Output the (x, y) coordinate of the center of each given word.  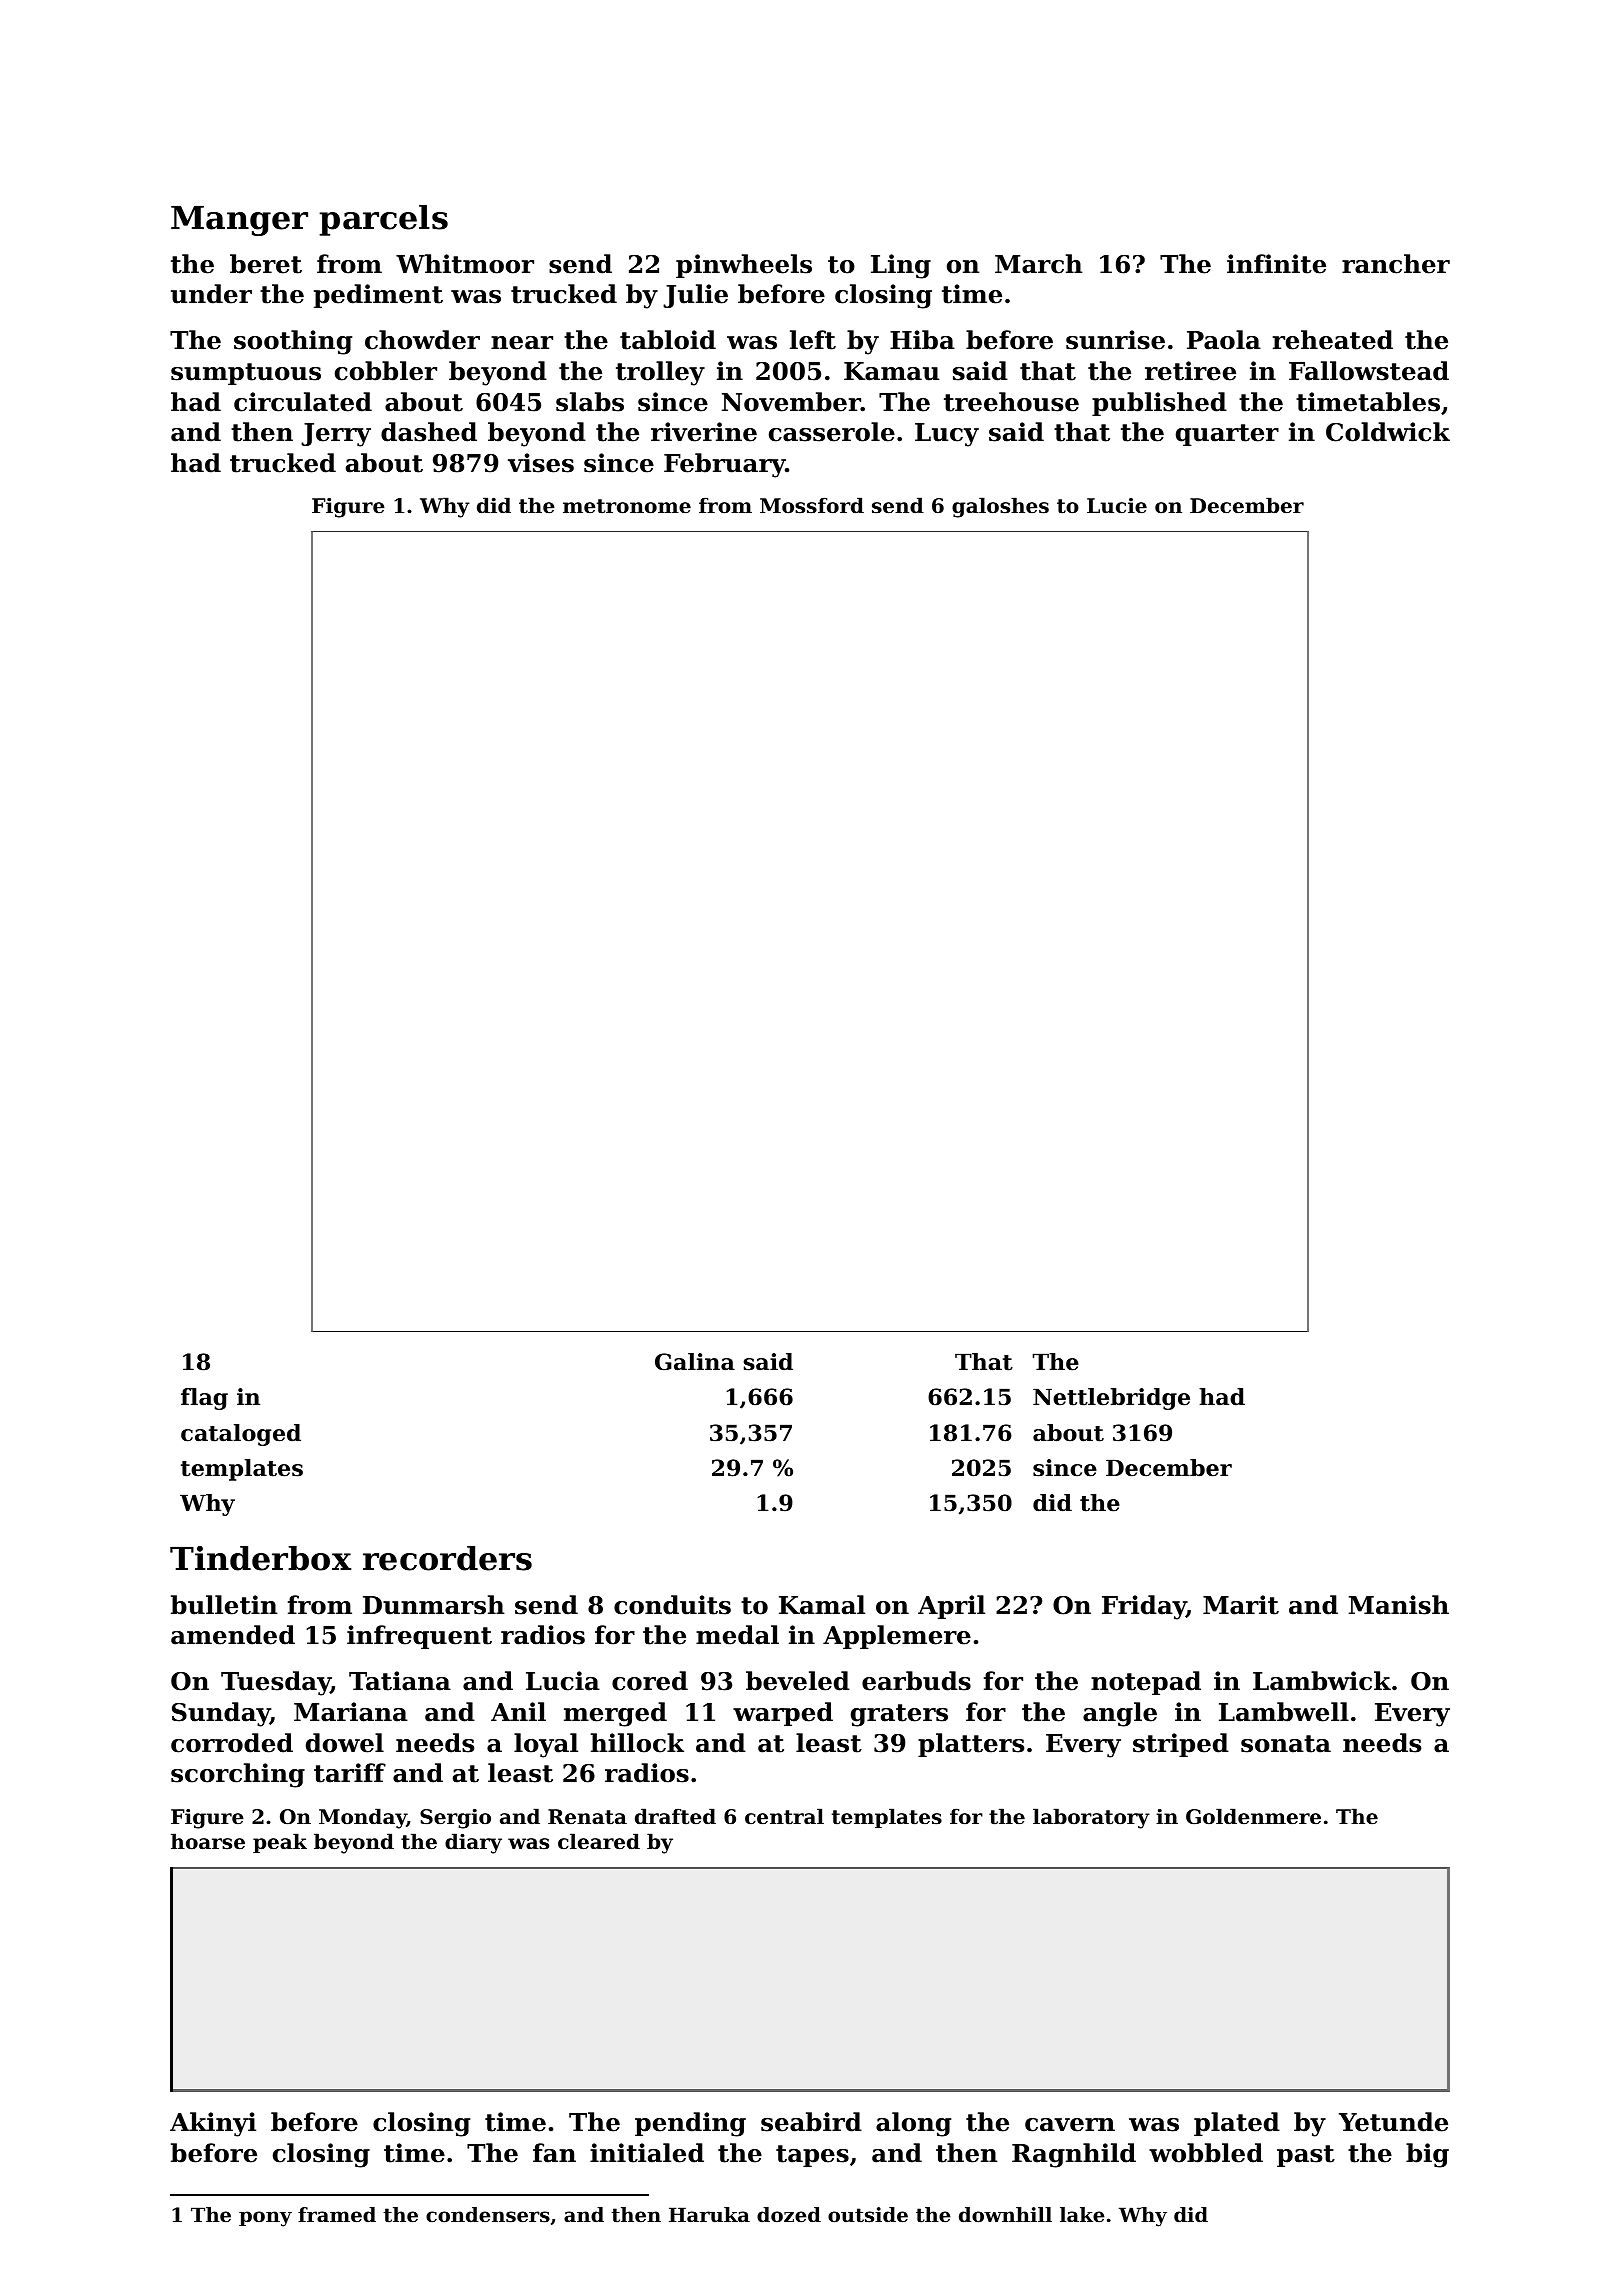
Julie (695, 296)
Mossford (812, 505)
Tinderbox (260, 1558)
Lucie (1117, 506)
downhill (1005, 2215)
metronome (627, 506)
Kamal (822, 1605)
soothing (293, 342)
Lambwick (1322, 1681)
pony (265, 2219)
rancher (1396, 264)
